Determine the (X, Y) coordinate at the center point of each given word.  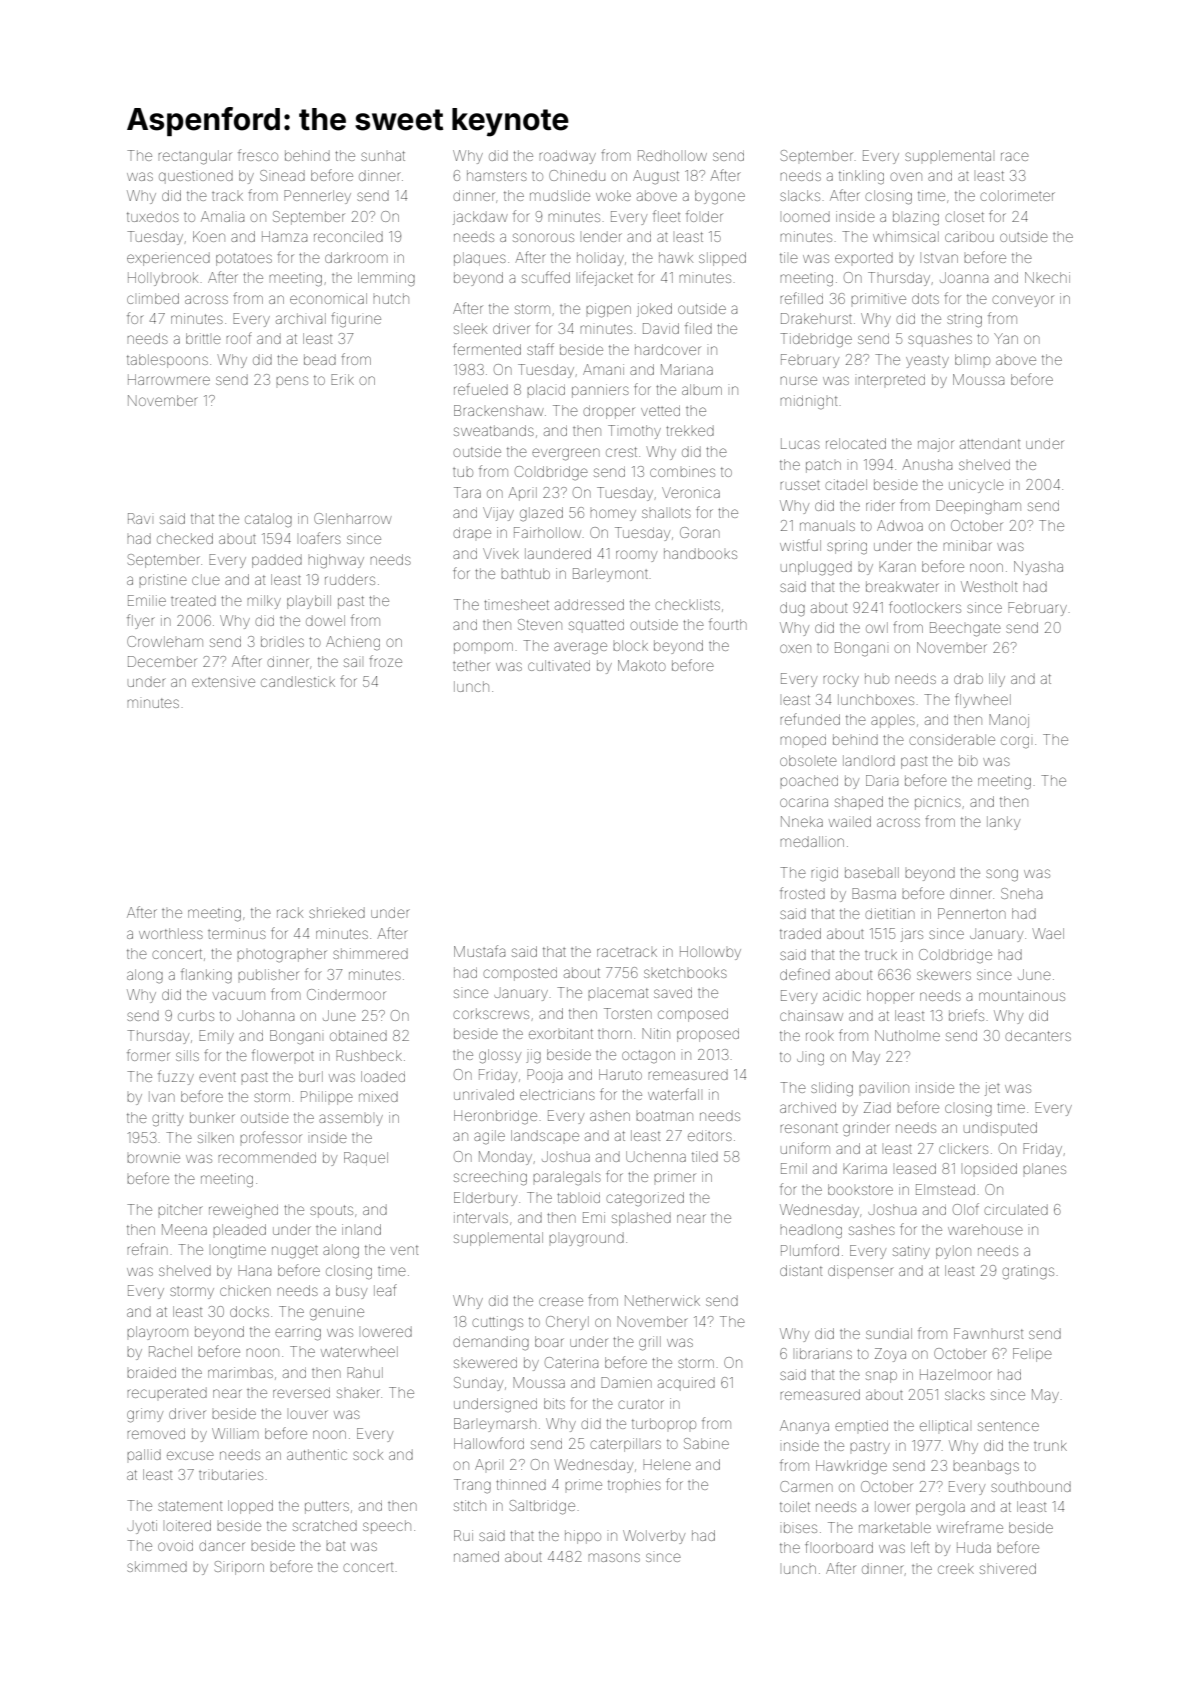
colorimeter (1017, 195)
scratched (325, 1525)
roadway (567, 157)
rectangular (194, 157)
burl (311, 1076)
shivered (1008, 1568)
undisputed (1000, 1129)
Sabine (706, 1443)
